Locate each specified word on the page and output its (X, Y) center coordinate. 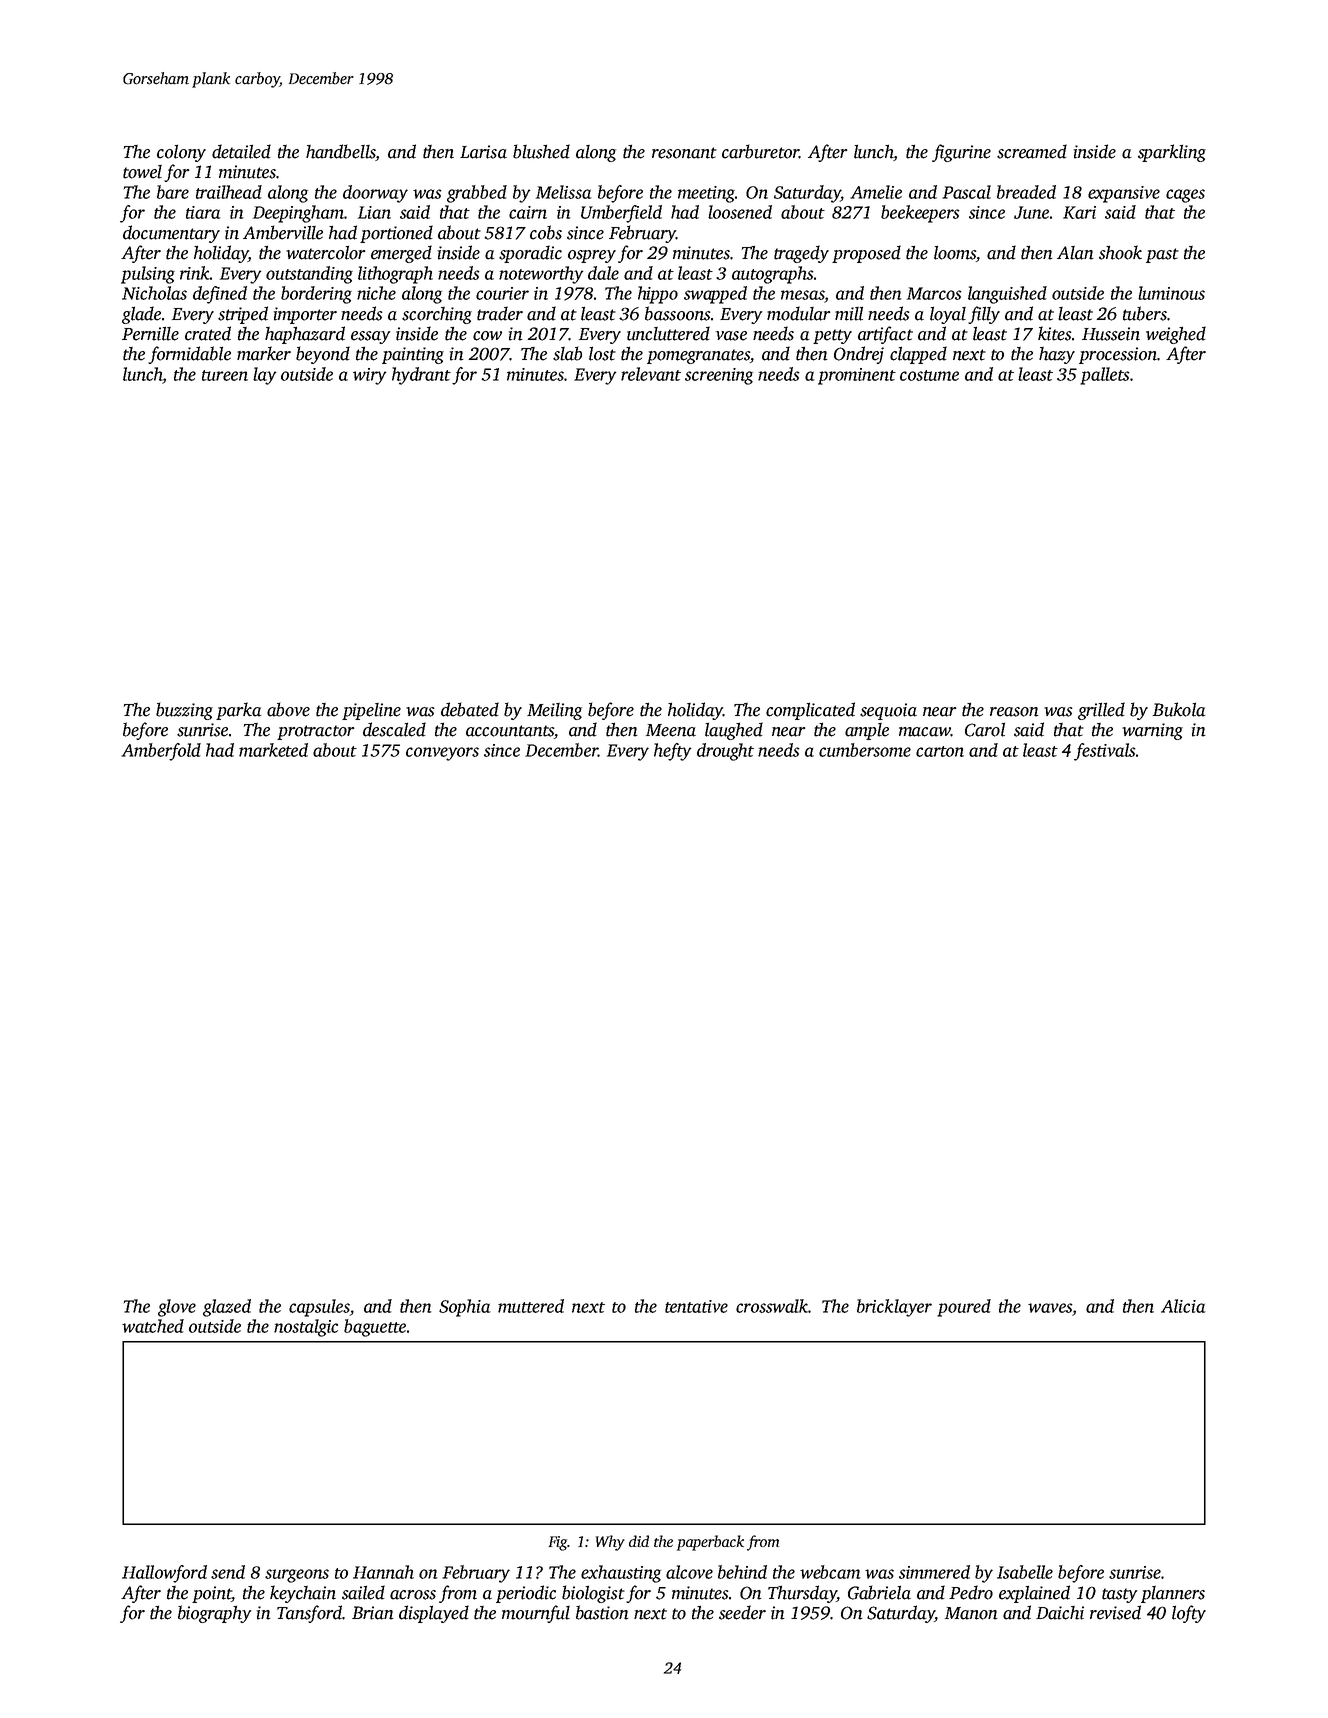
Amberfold (161, 752)
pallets (1104, 376)
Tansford (309, 1614)
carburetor (760, 151)
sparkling (1172, 153)
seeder (742, 1612)
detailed (241, 151)
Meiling (554, 711)
